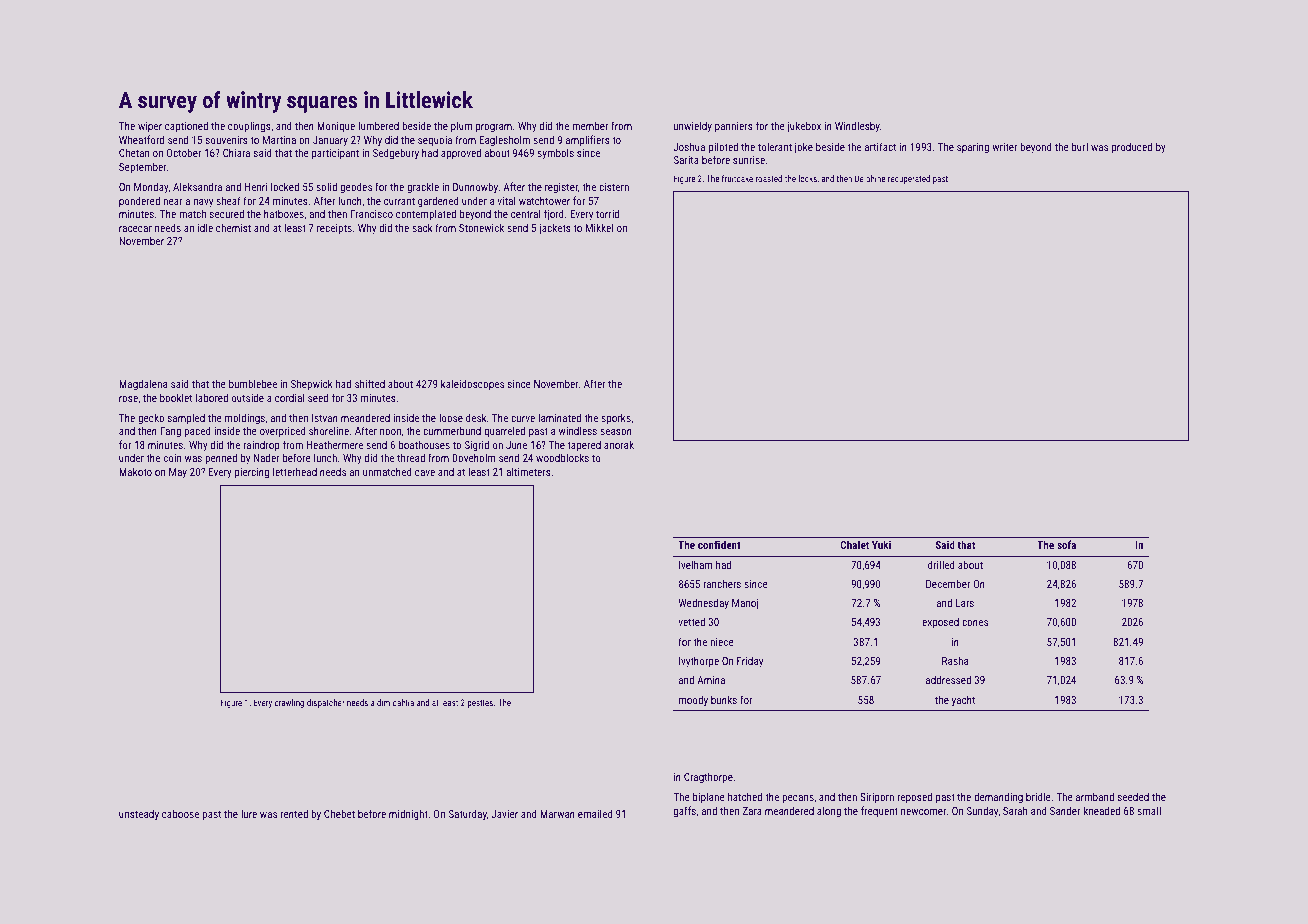 The height and width of the image is (924, 1308). I want to click on letterhead, so click(295, 471).
